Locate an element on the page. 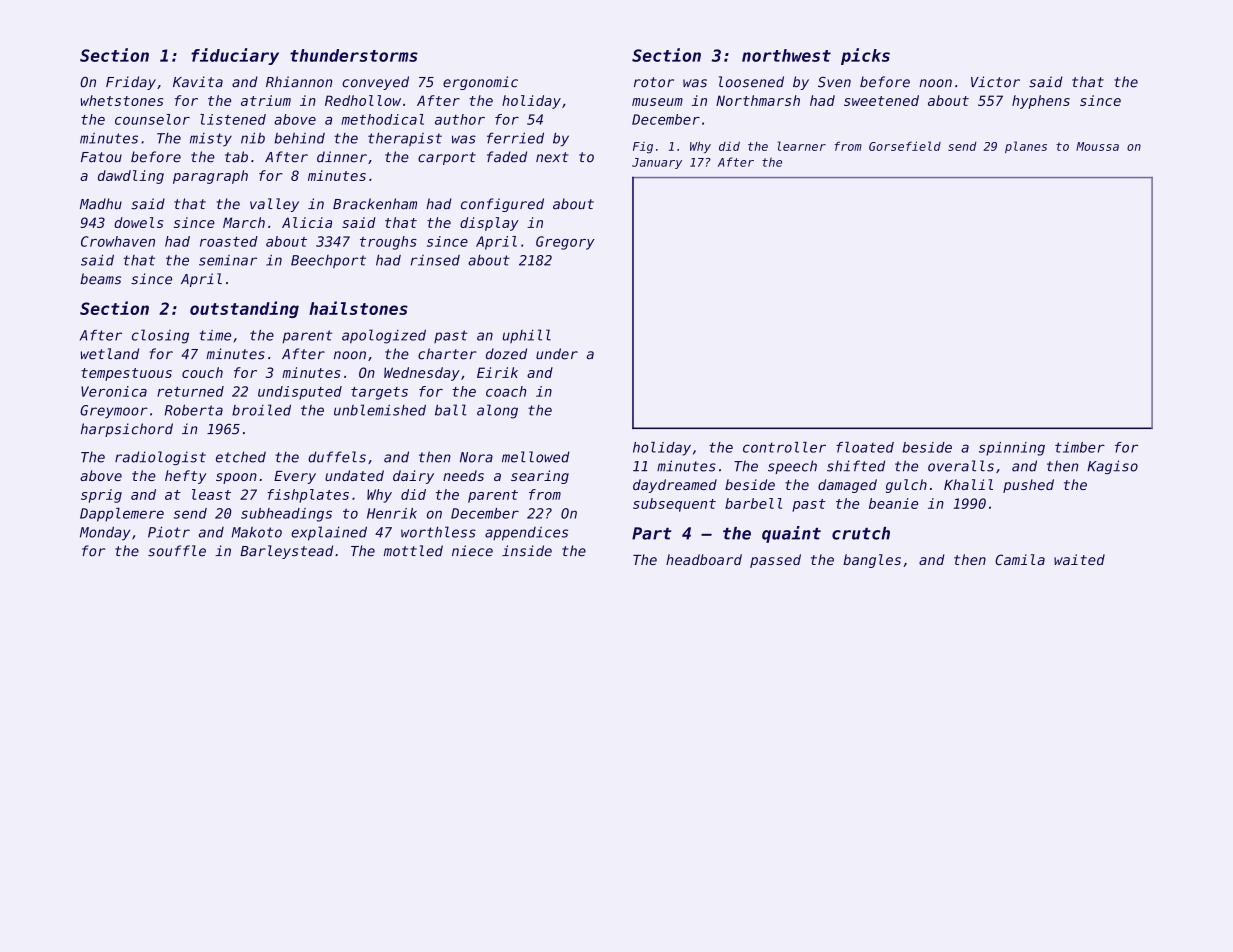 The width and height of the document is (1233, 952). picks is located at coordinates (865, 56).
